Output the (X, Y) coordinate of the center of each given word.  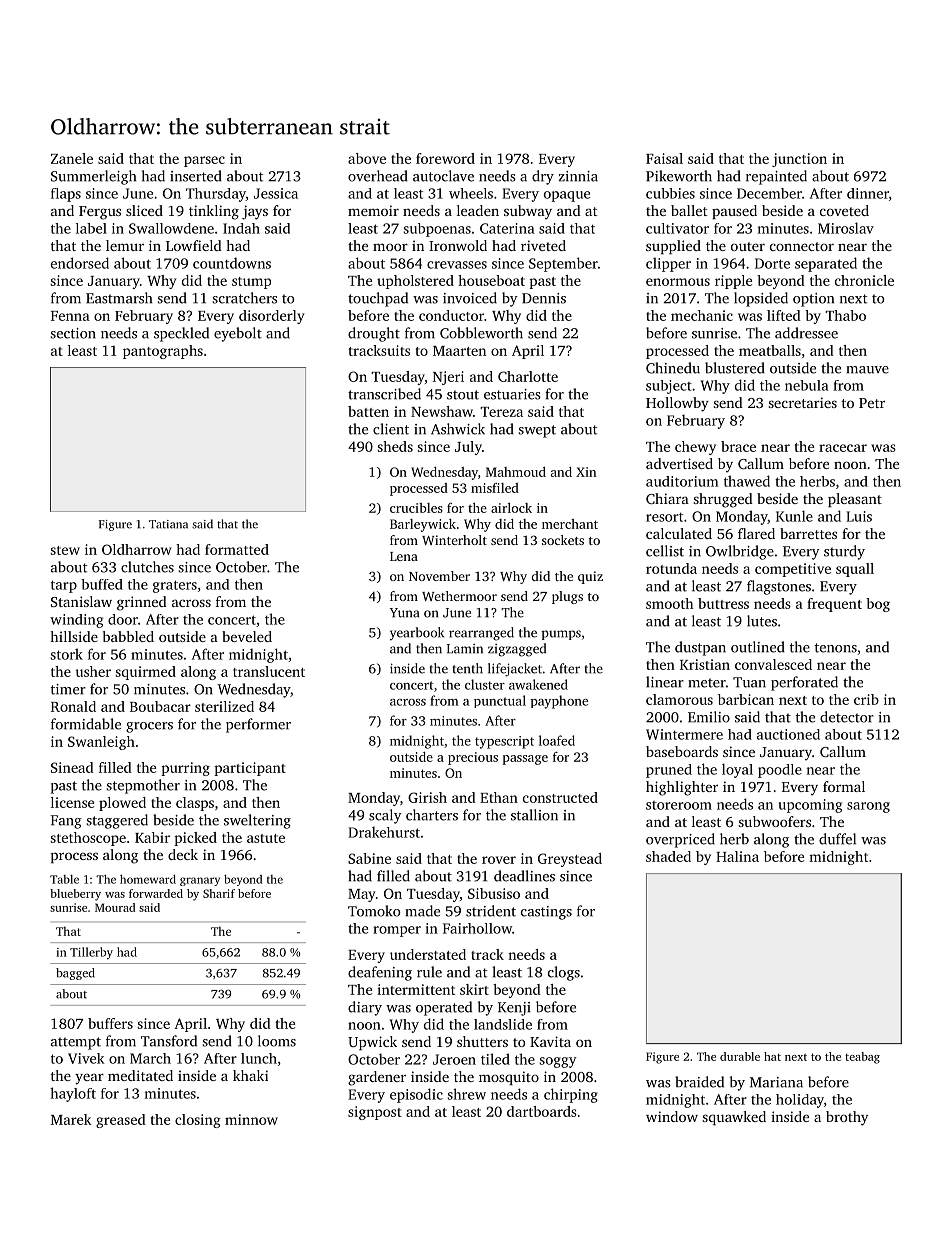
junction (799, 160)
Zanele (72, 158)
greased (121, 1121)
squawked (734, 1118)
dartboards (542, 1111)
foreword (445, 158)
